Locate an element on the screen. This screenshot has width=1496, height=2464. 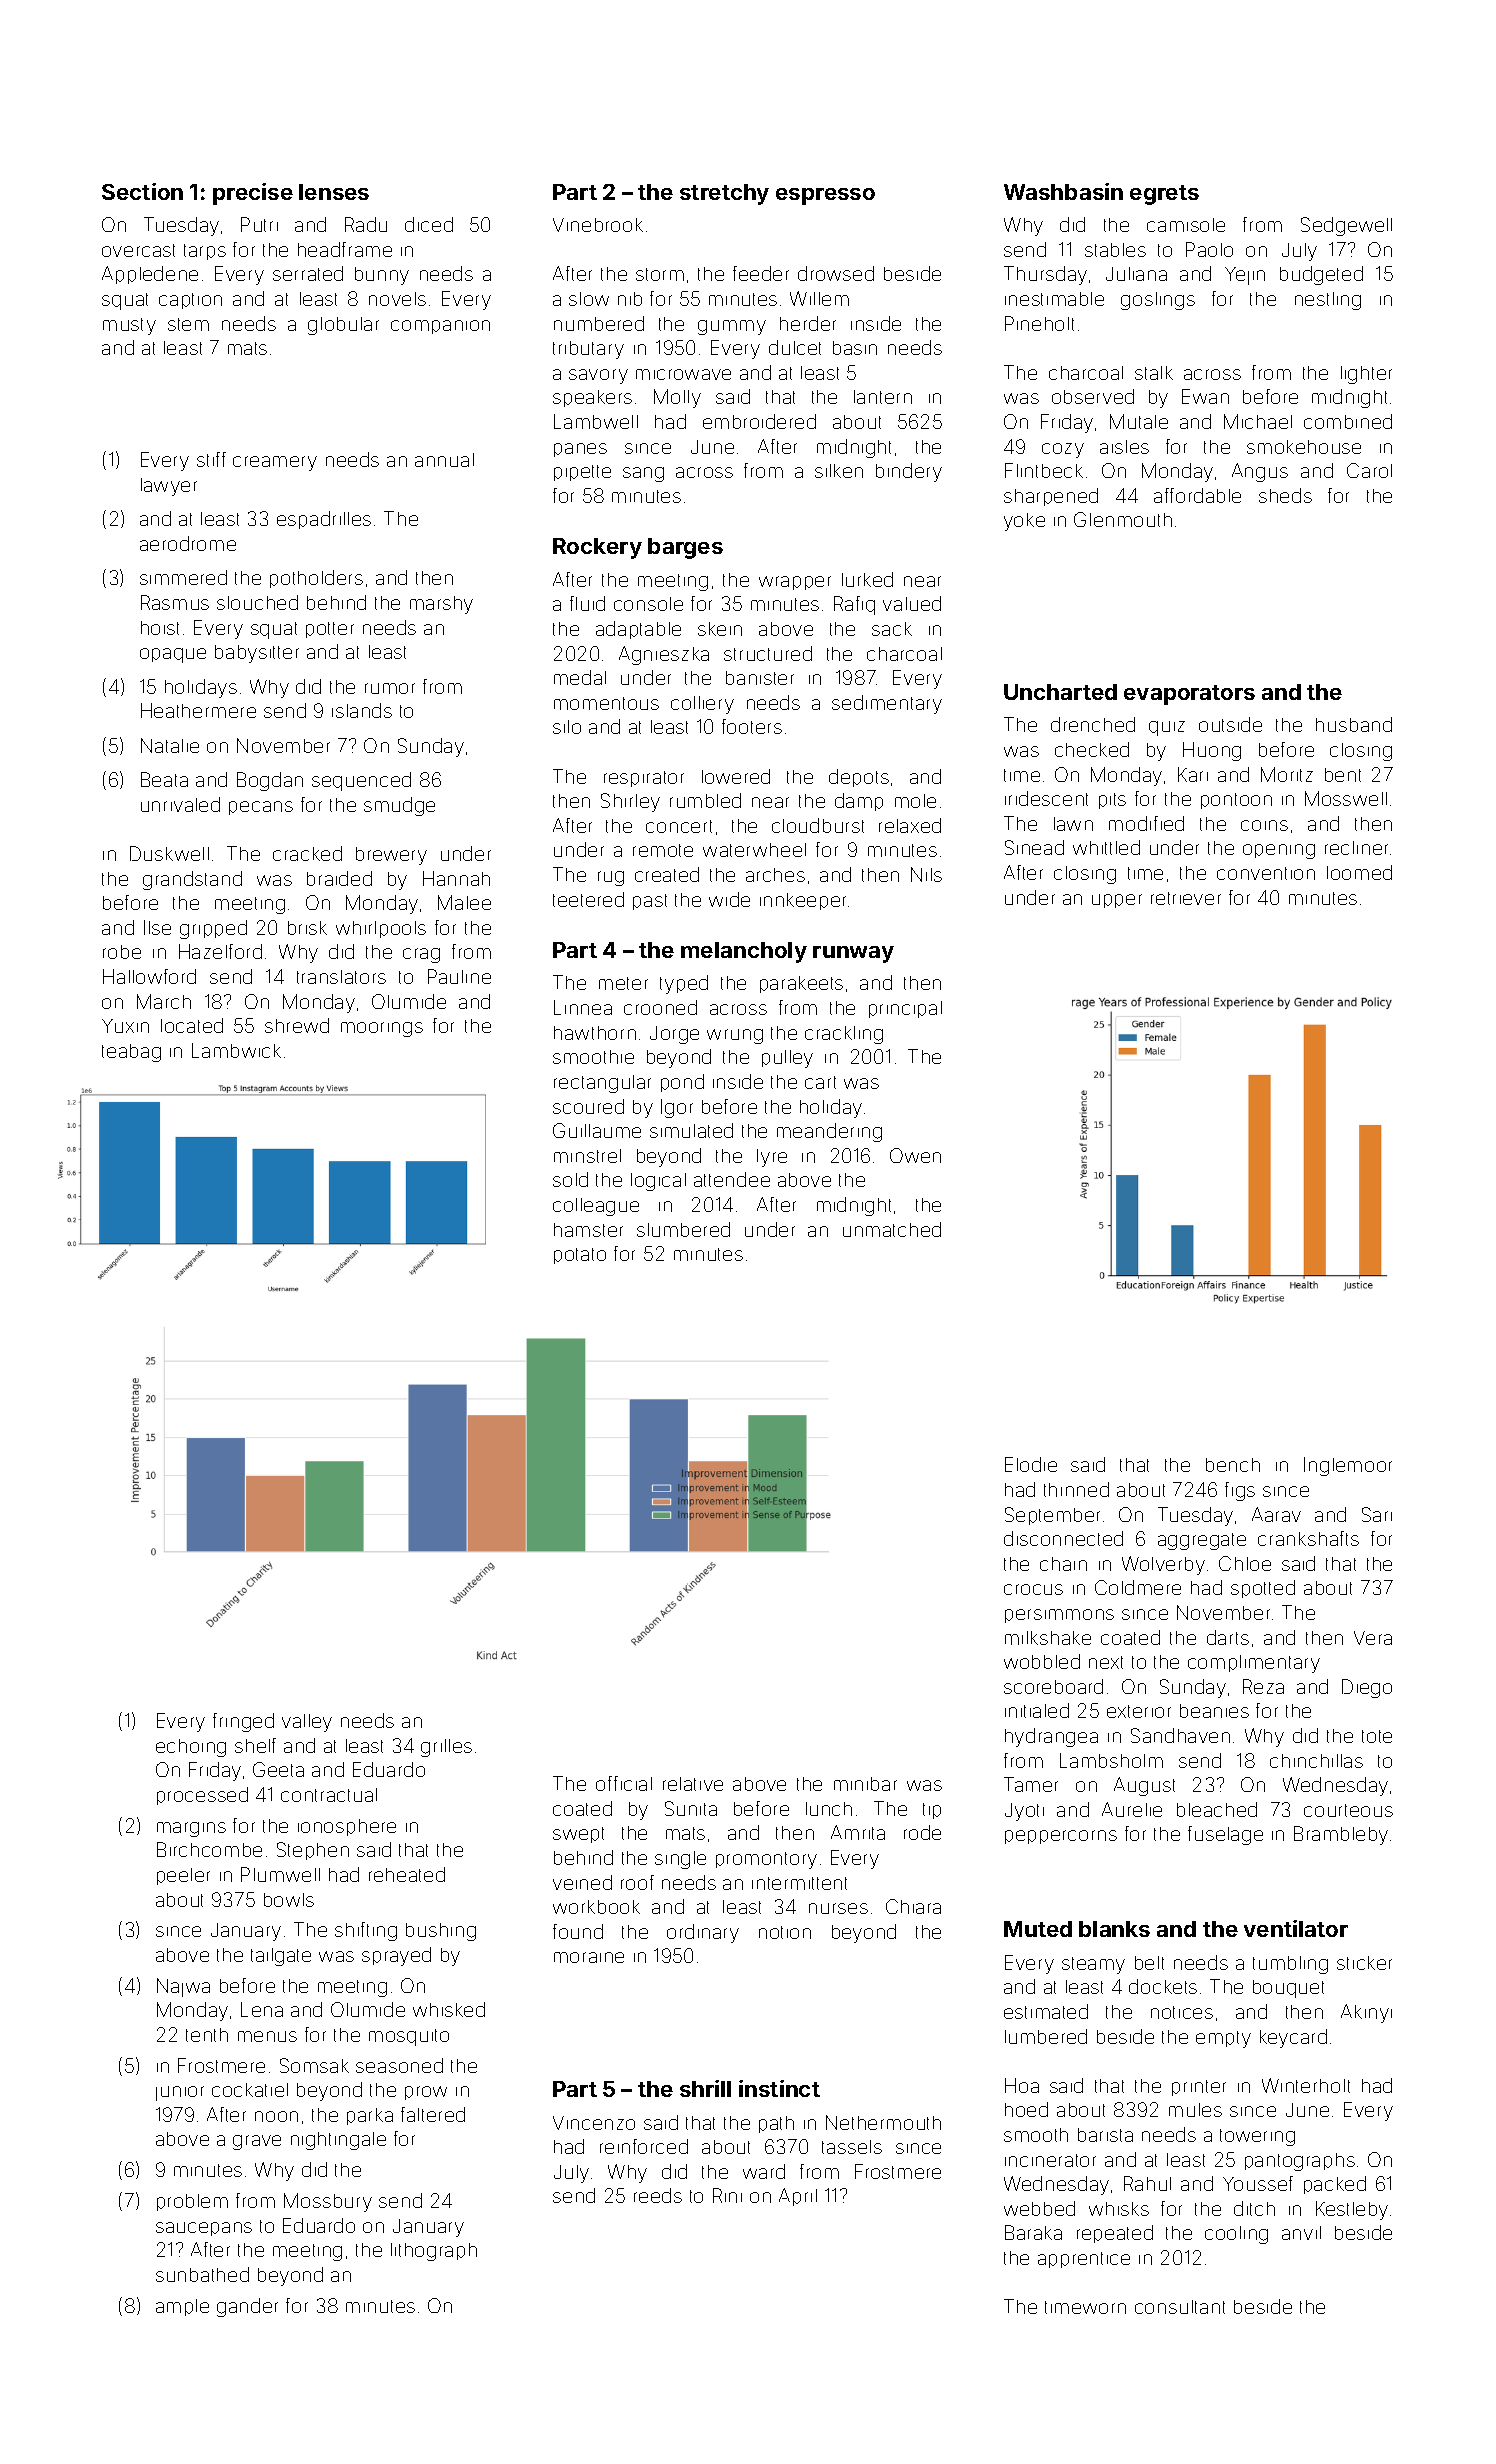
parakeets is located at coordinates (801, 984).
